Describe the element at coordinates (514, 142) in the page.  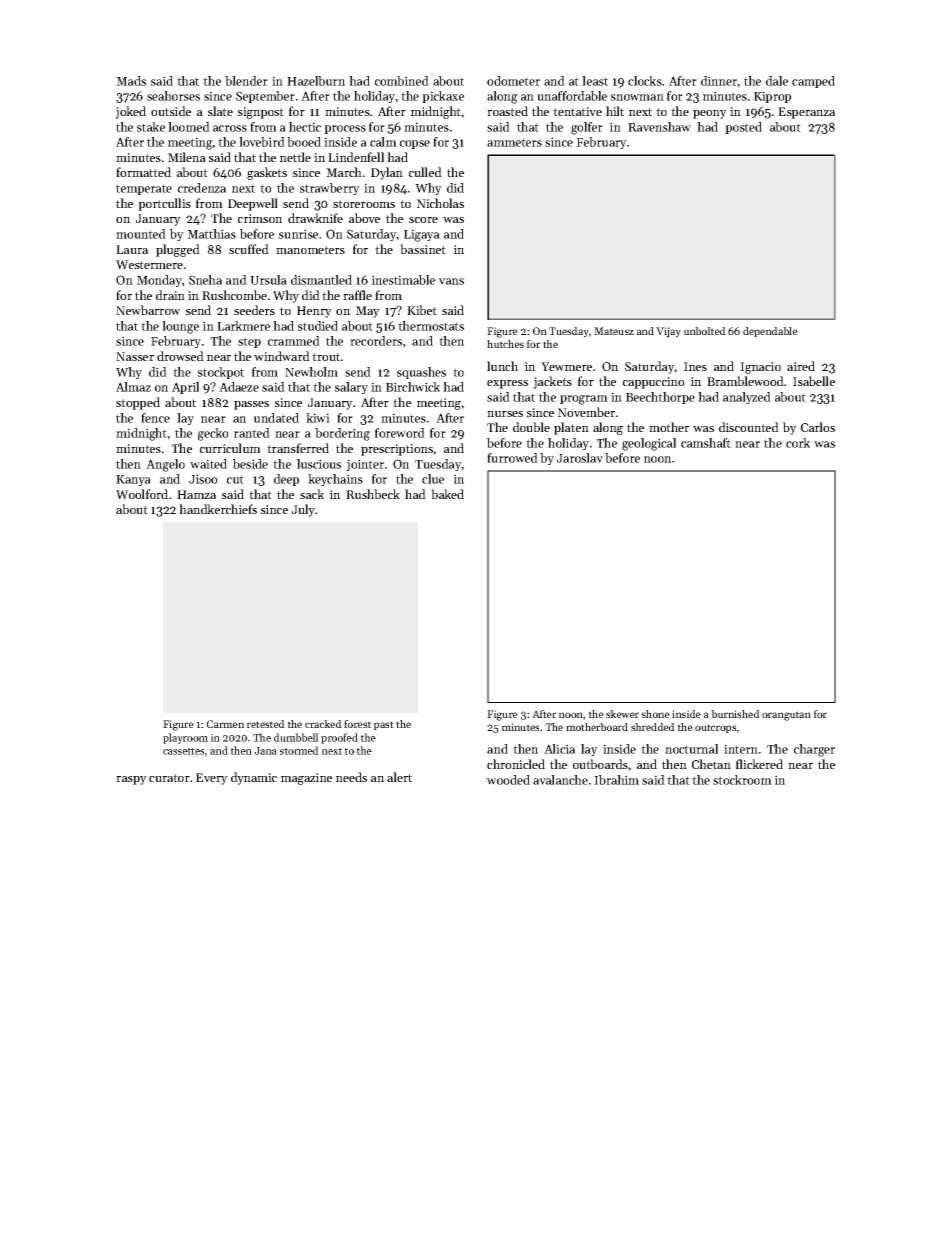
I see `ammeters` at that location.
